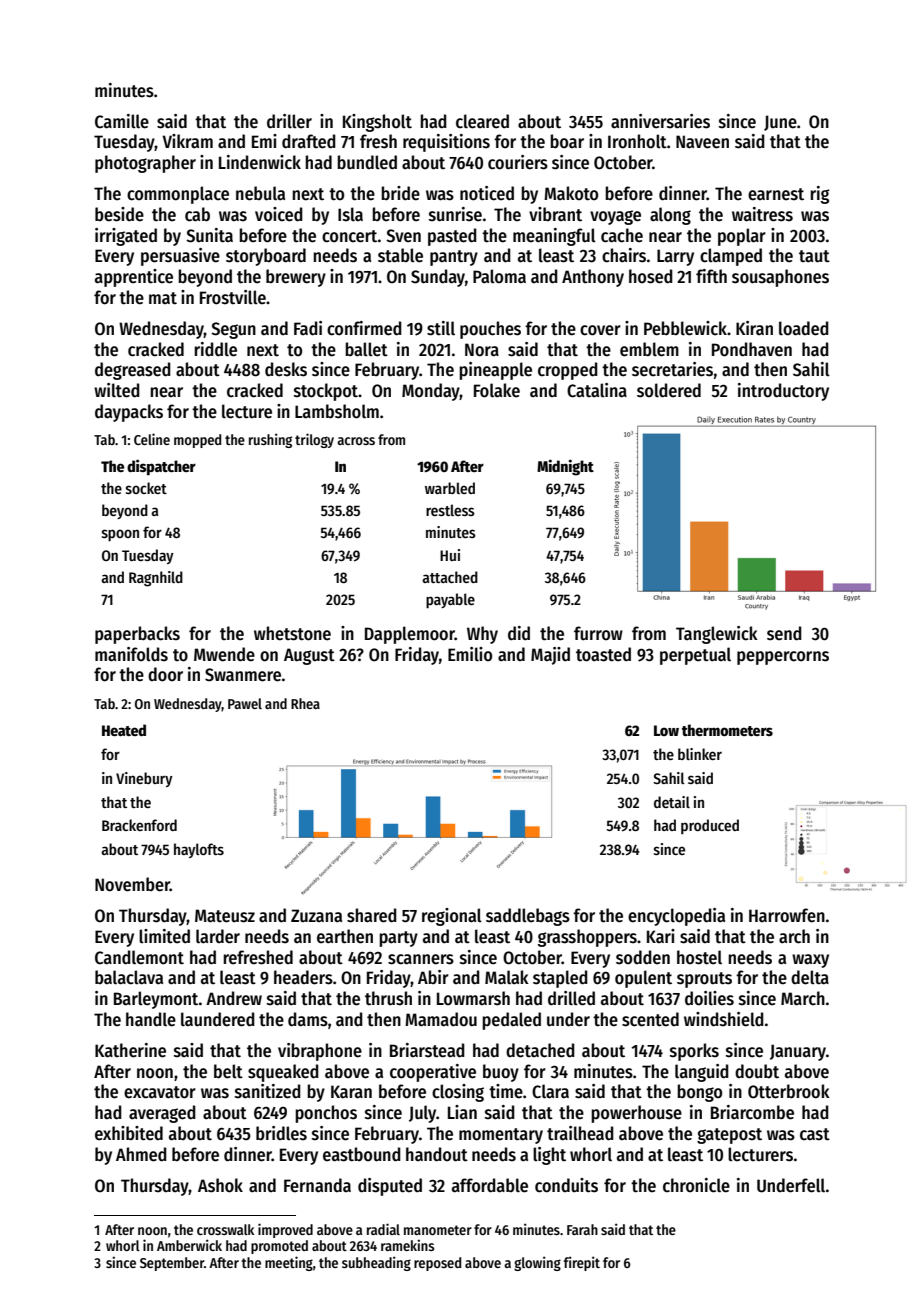 The width and height of the screenshot is (924, 1308). What do you see at coordinates (672, 802) in the screenshot?
I see `detail` at bounding box center [672, 802].
